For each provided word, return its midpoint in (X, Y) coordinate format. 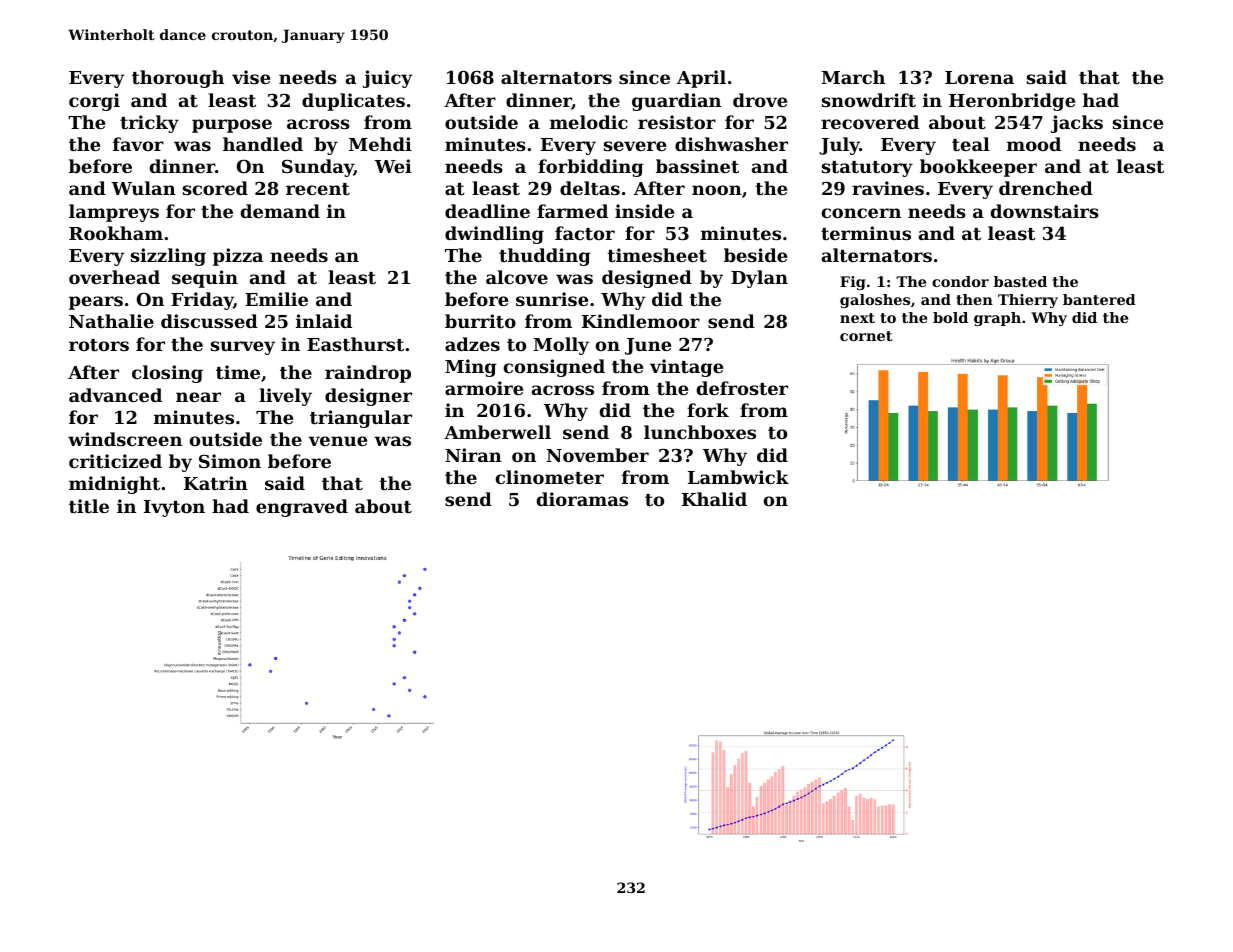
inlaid (324, 321)
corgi (94, 102)
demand (280, 211)
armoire (484, 388)
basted (1020, 281)
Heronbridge (1012, 102)
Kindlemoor (641, 321)
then (974, 299)
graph (997, 319)
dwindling (494, 235)
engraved (302, 508)
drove (760, 100)
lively (285, 397)
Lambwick (738, 477)
